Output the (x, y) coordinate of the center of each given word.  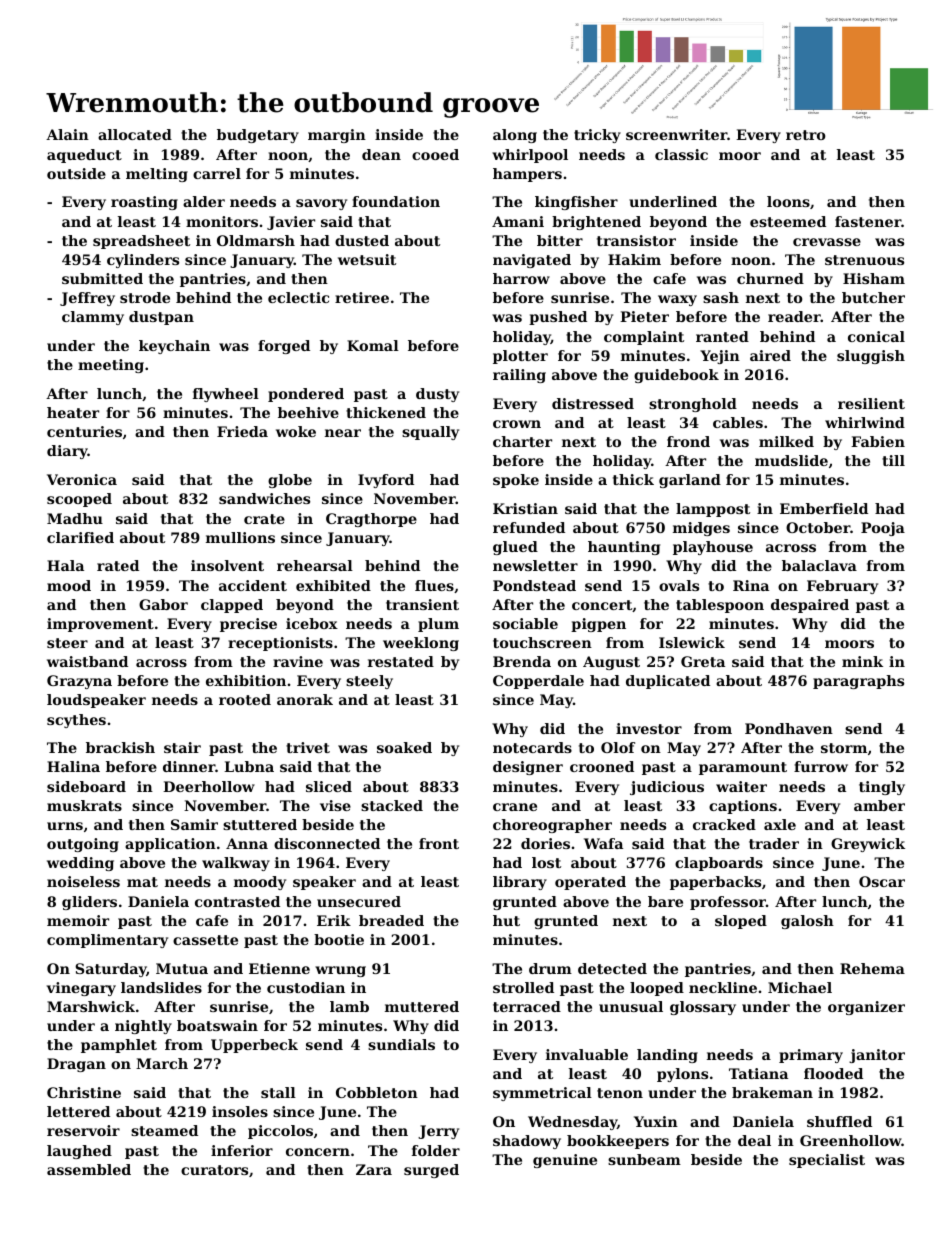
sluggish (871, 357)
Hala (65, 565)
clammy (93, 318)
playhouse (713, 548)
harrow (521, 278)
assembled (89, 1169)
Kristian (525, 508)
